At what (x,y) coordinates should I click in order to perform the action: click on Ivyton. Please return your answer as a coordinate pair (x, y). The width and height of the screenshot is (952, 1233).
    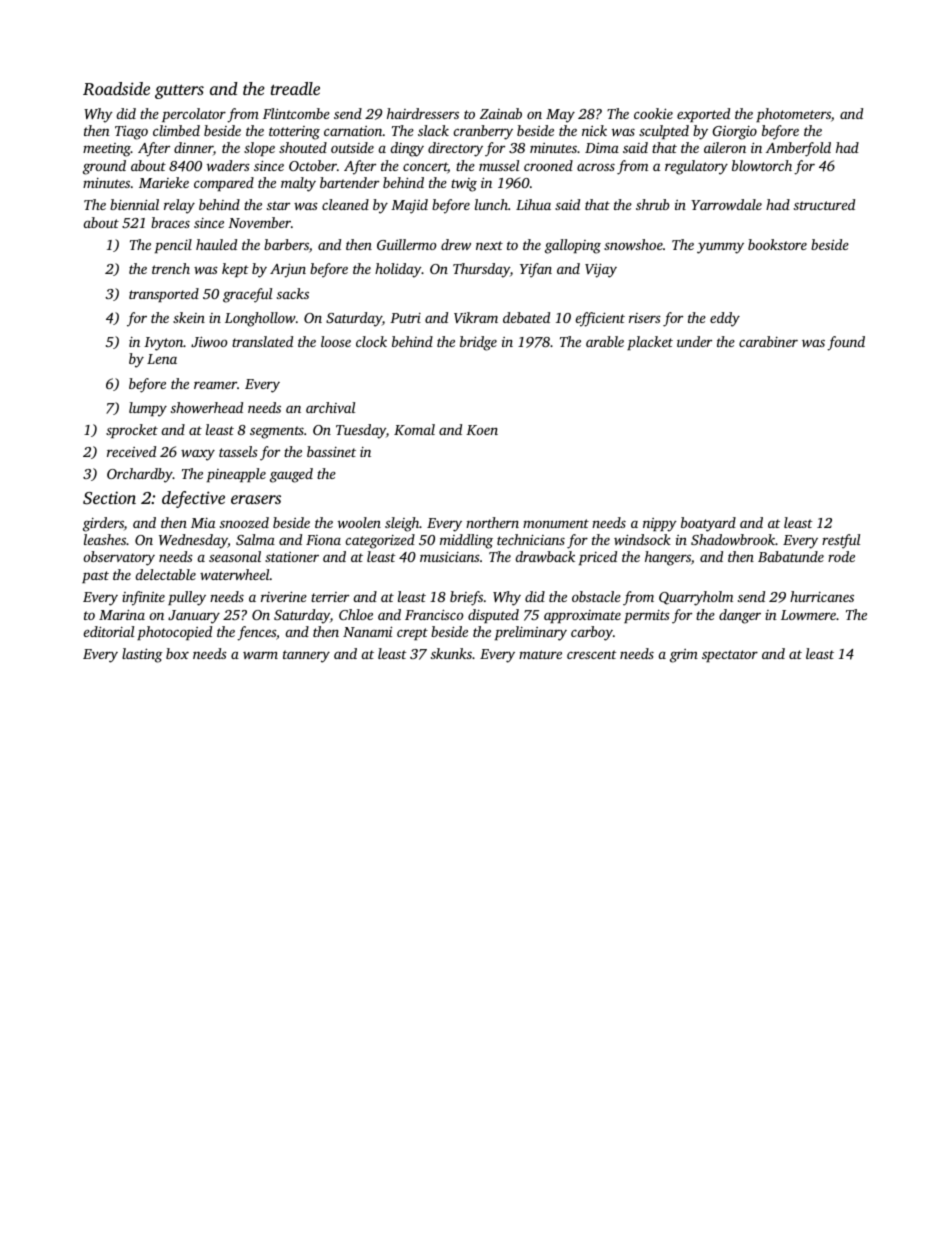
    Looking at the image, I should click on (163, 344).
